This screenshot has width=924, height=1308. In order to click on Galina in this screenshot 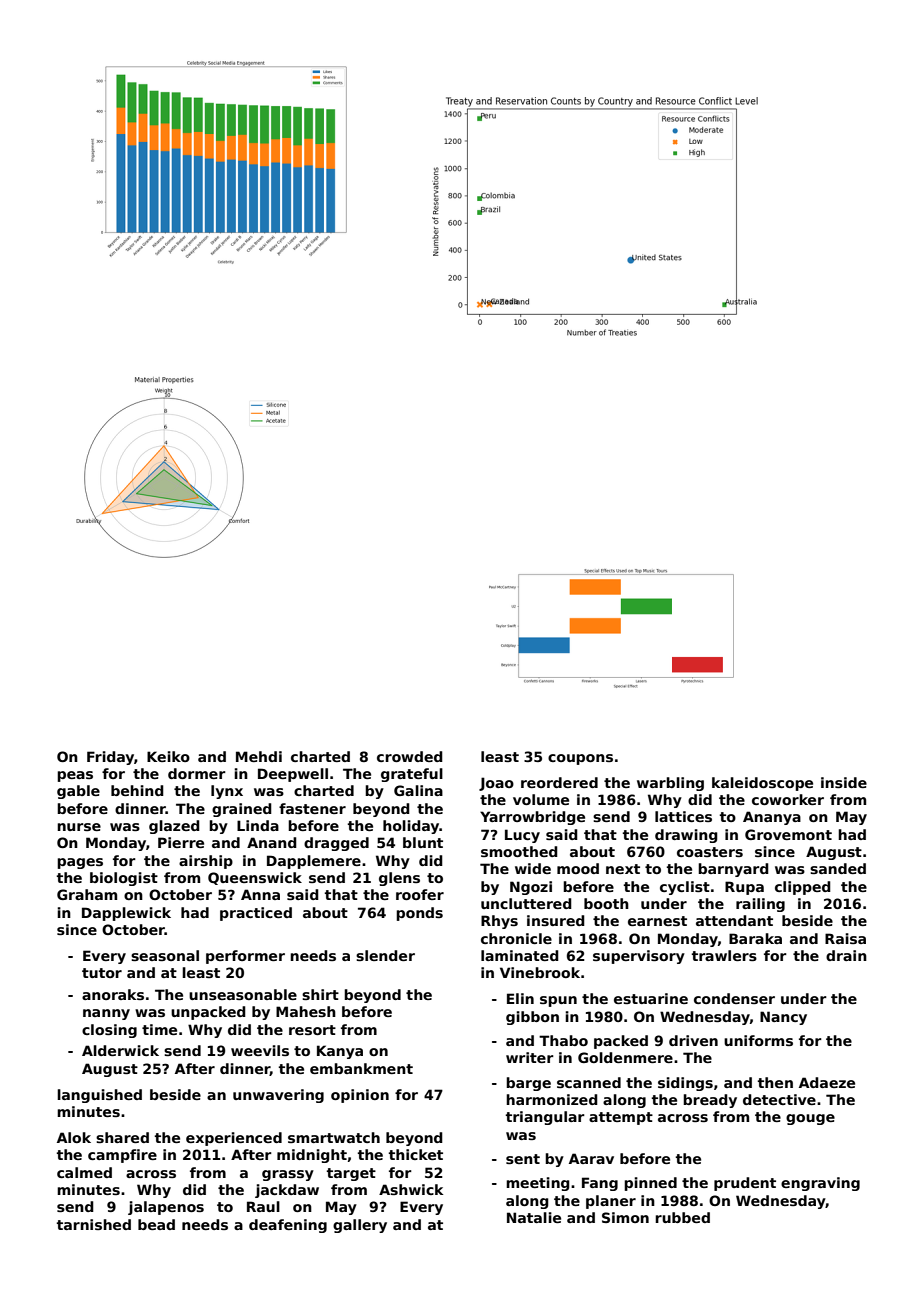, I will do `click(418, 790)`.
